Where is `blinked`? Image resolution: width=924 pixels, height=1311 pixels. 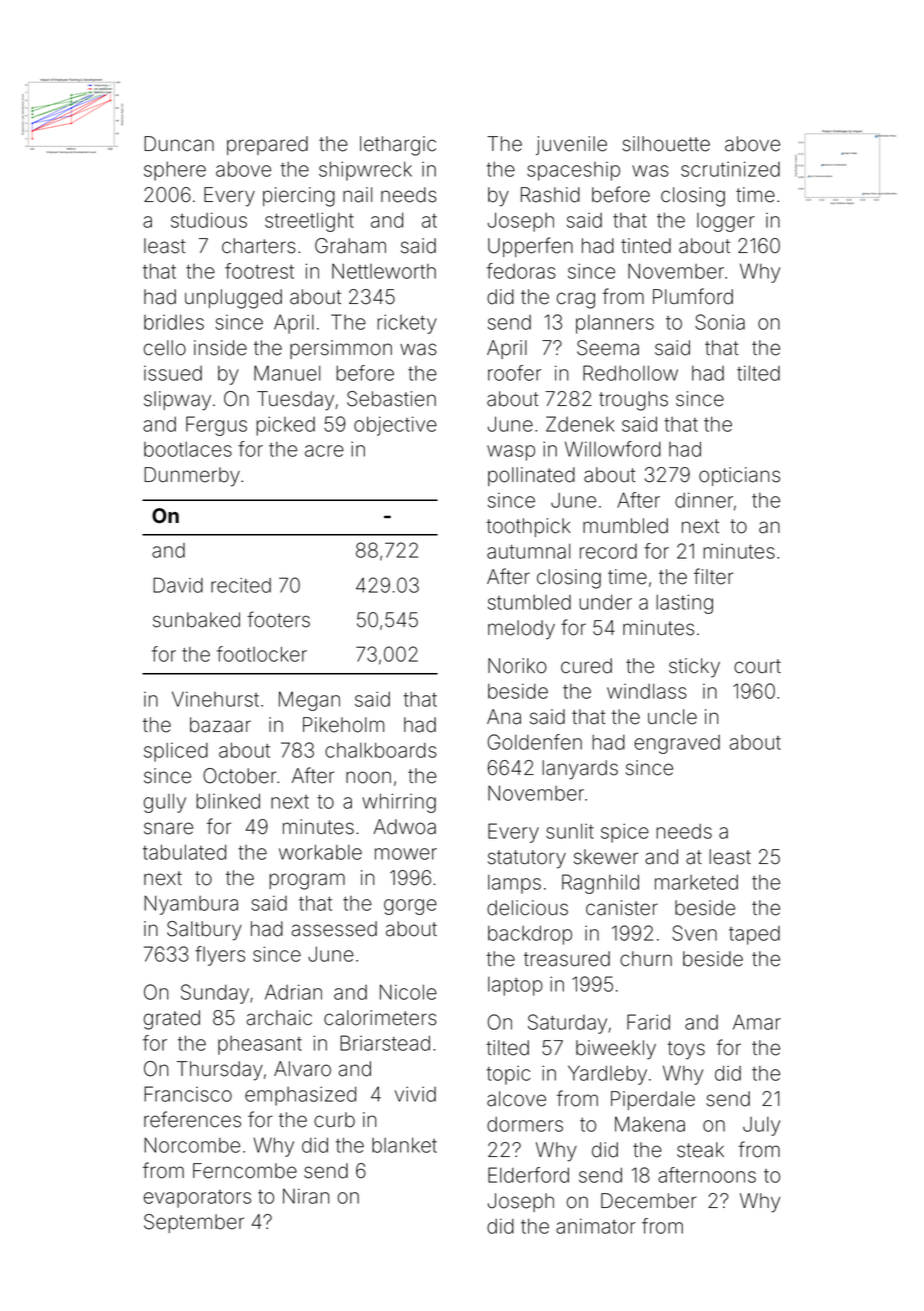
blinked is located at coordinates (228, 801).
